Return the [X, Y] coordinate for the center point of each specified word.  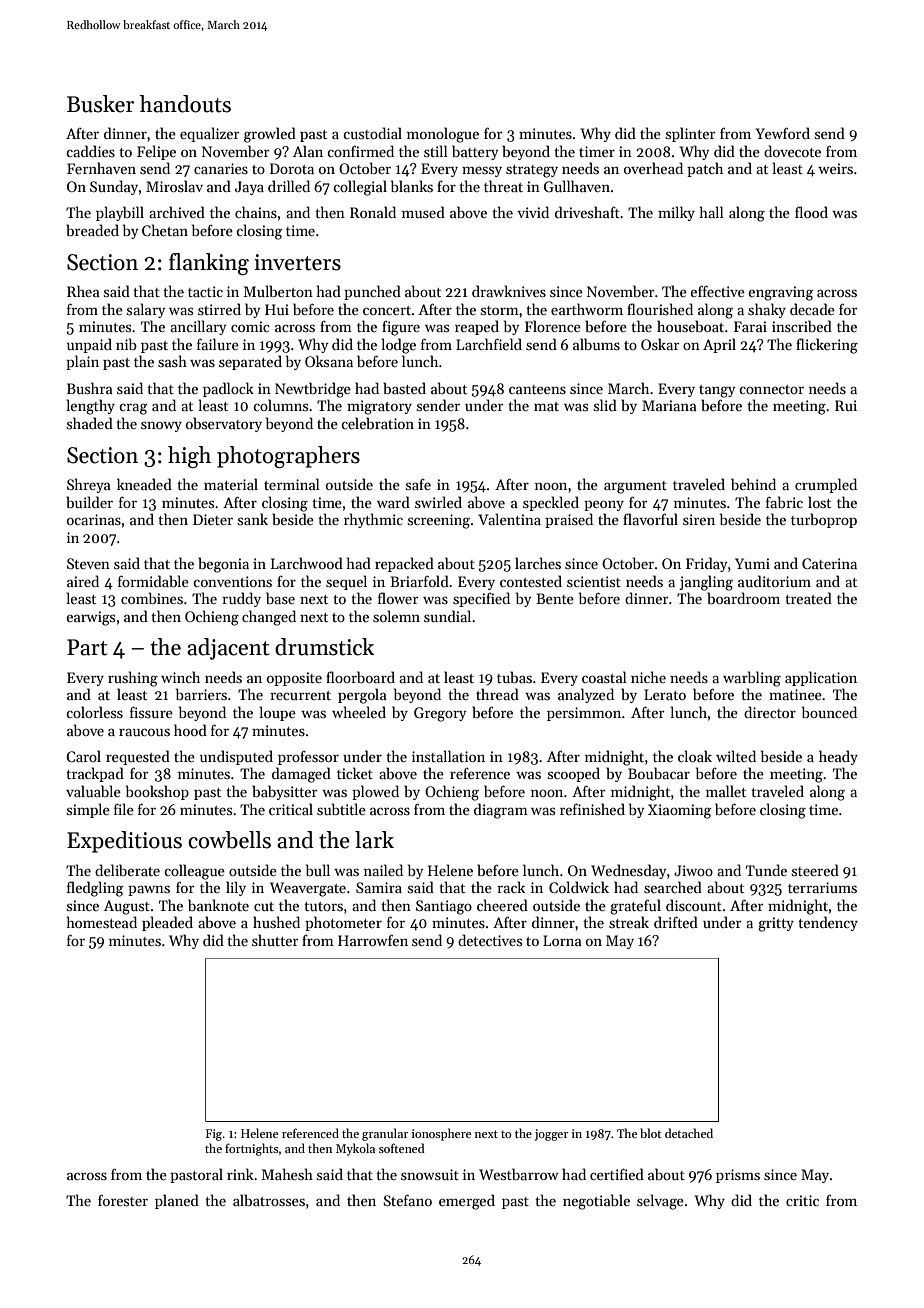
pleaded [167, 923]
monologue [443, 135]
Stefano [408, 1200]
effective [717, 291]
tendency [828, 923]
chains [256, 212]
